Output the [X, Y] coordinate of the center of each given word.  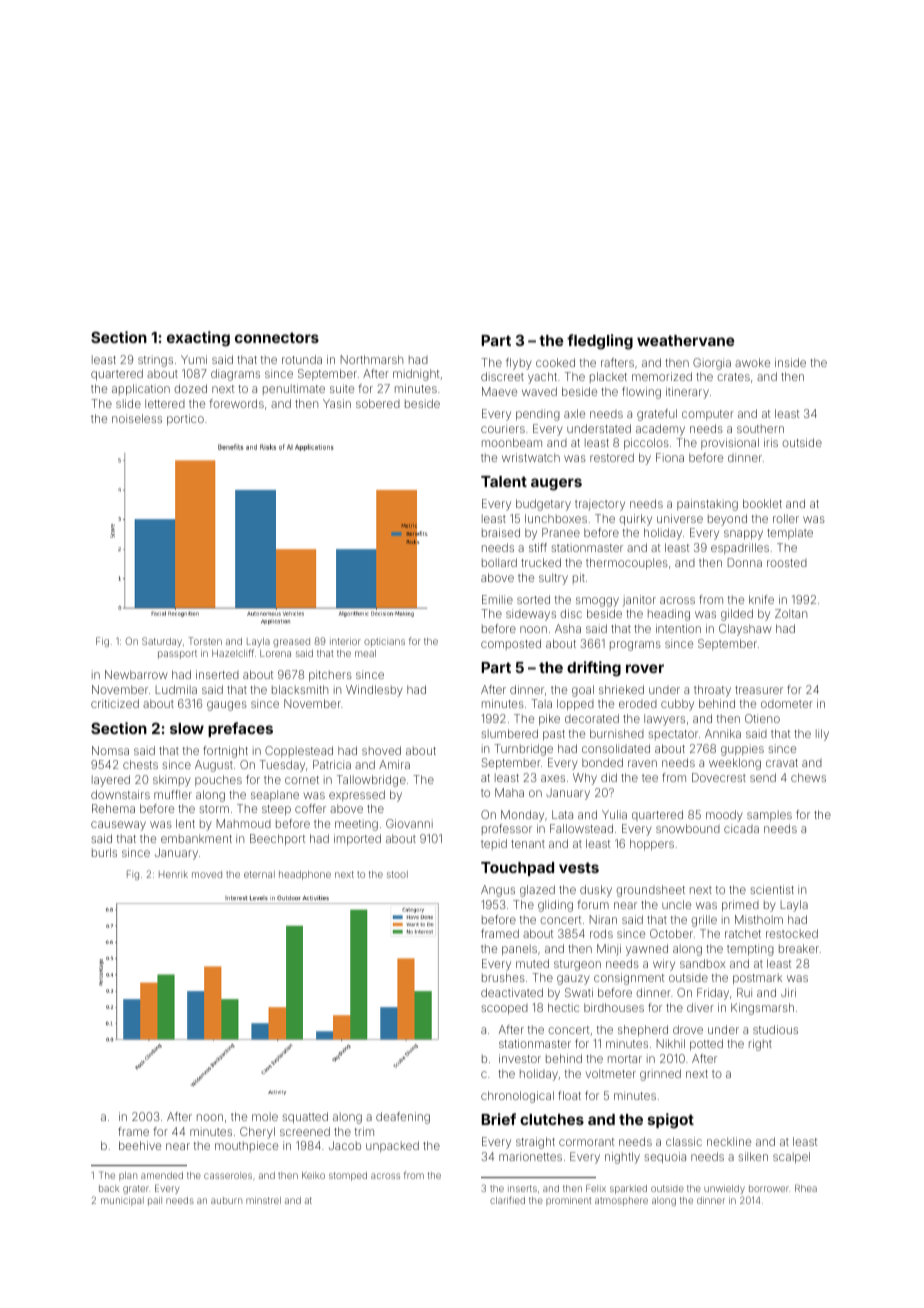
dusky [596, 891]
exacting [198, 339]
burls [104, 852]
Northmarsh [372, 359]
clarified [507, 1200]
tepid [494, 844]
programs [635, 646]
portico [185, 420]
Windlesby [374, 691]
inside [790, 362]
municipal [122, 1201]
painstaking [707, 505]
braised [501, 532]
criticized [115, 703]
